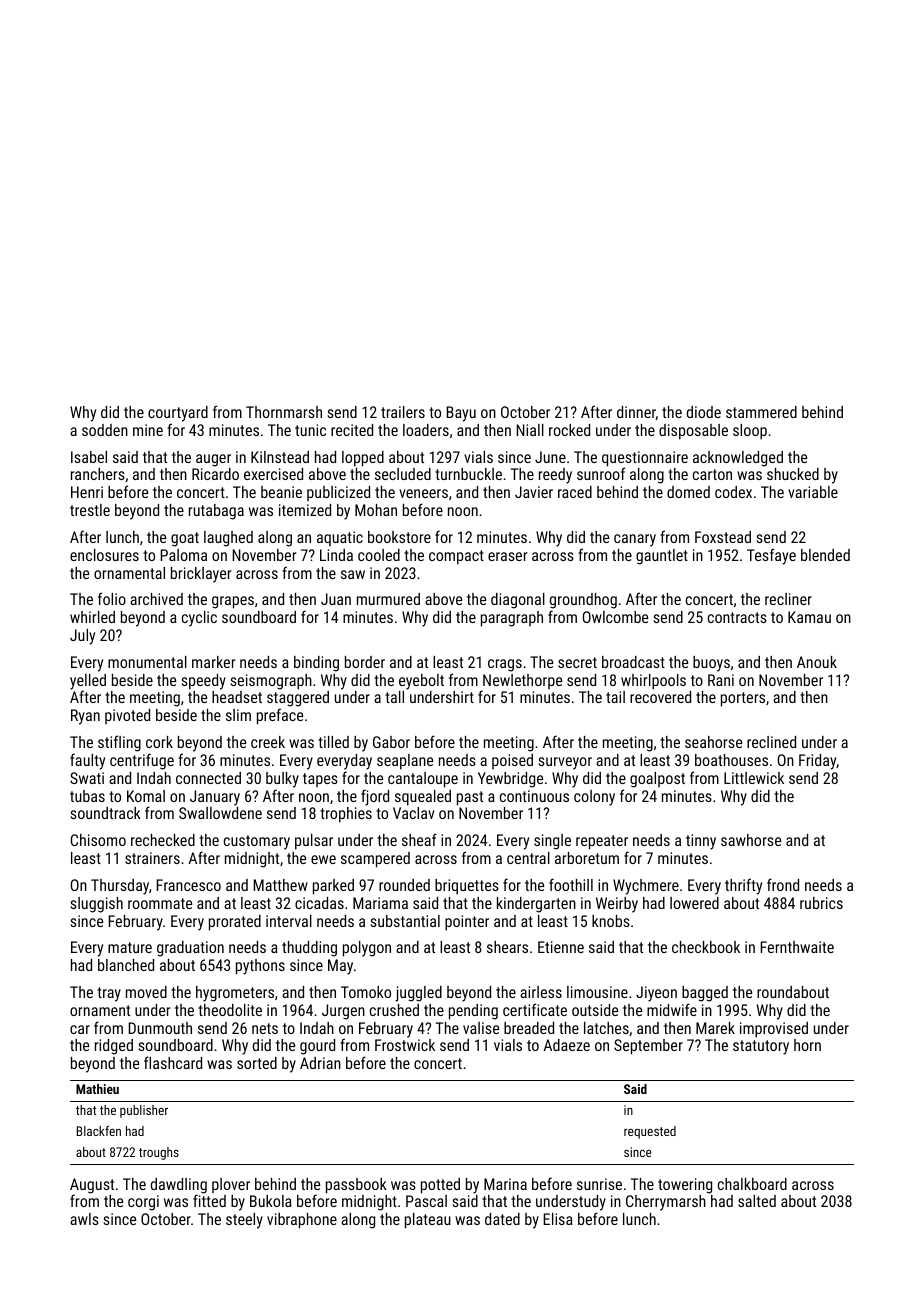 The image size is (924, 1314). What do you see at coordinates (656, 994) in the screenshot?
I see `Jiyeon` at bounding box center [656, 994].
